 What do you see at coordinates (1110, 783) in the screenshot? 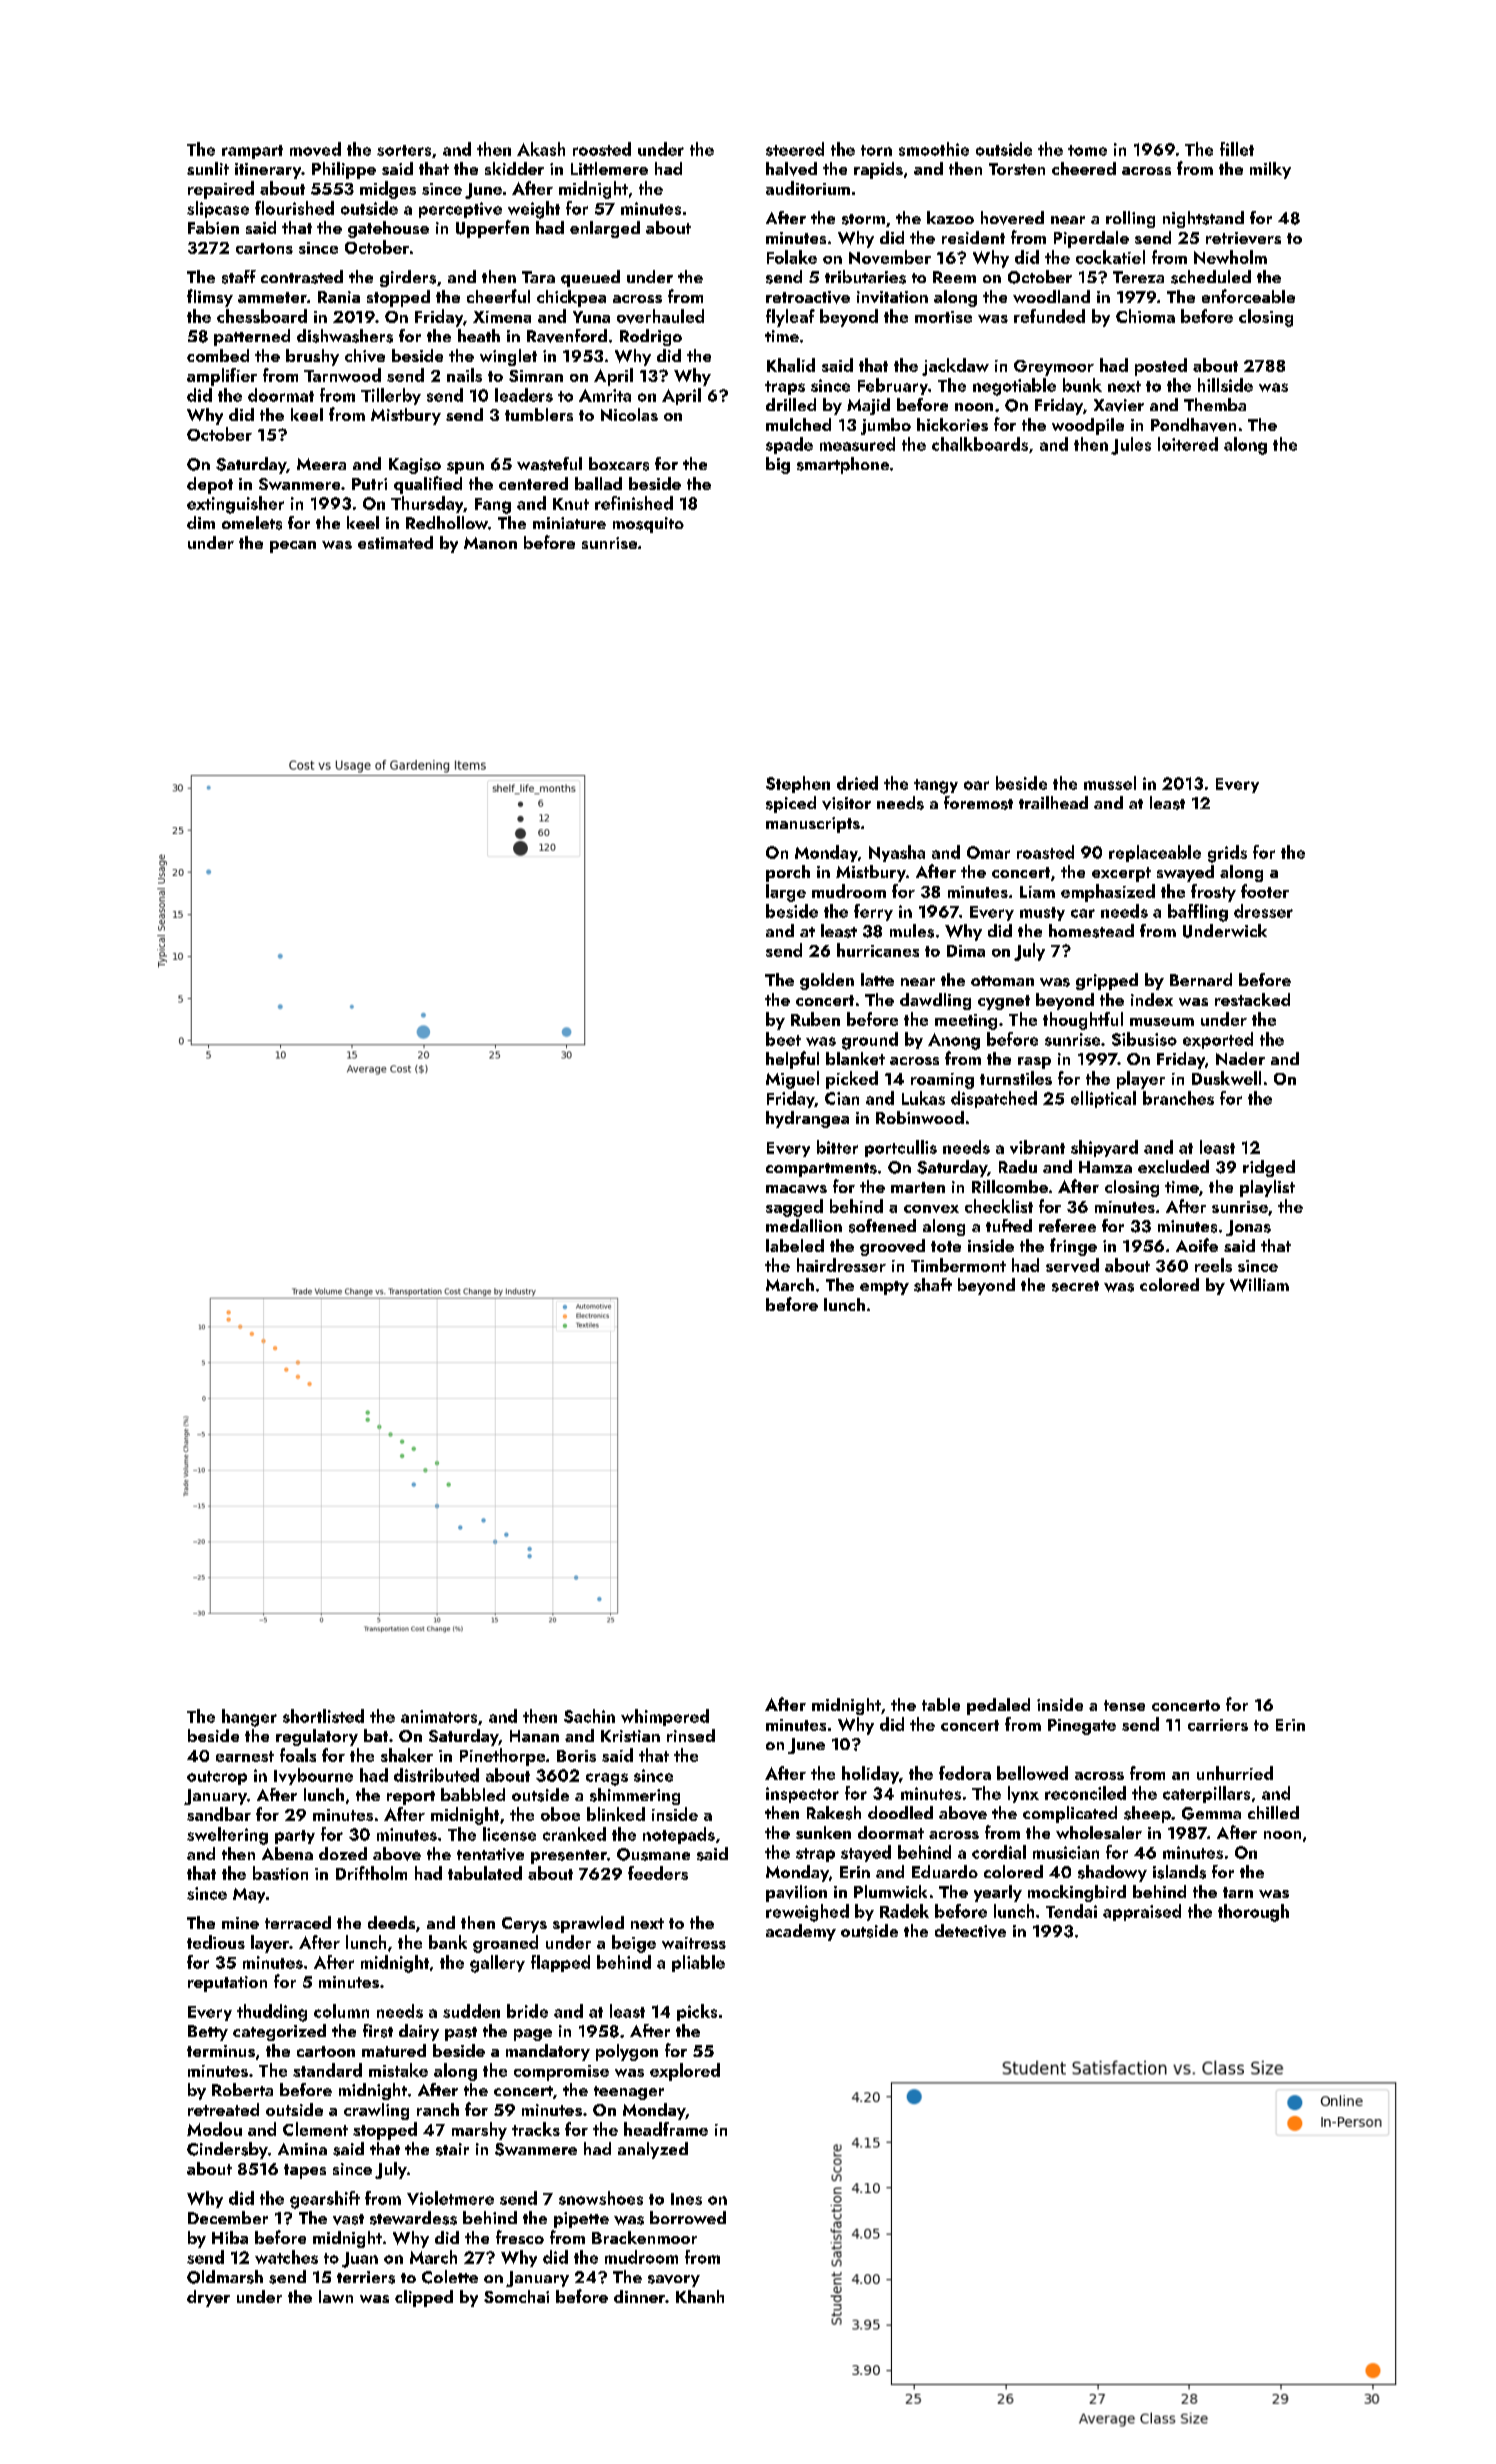
I see `mussel` at bounding box center [1110, 783].
